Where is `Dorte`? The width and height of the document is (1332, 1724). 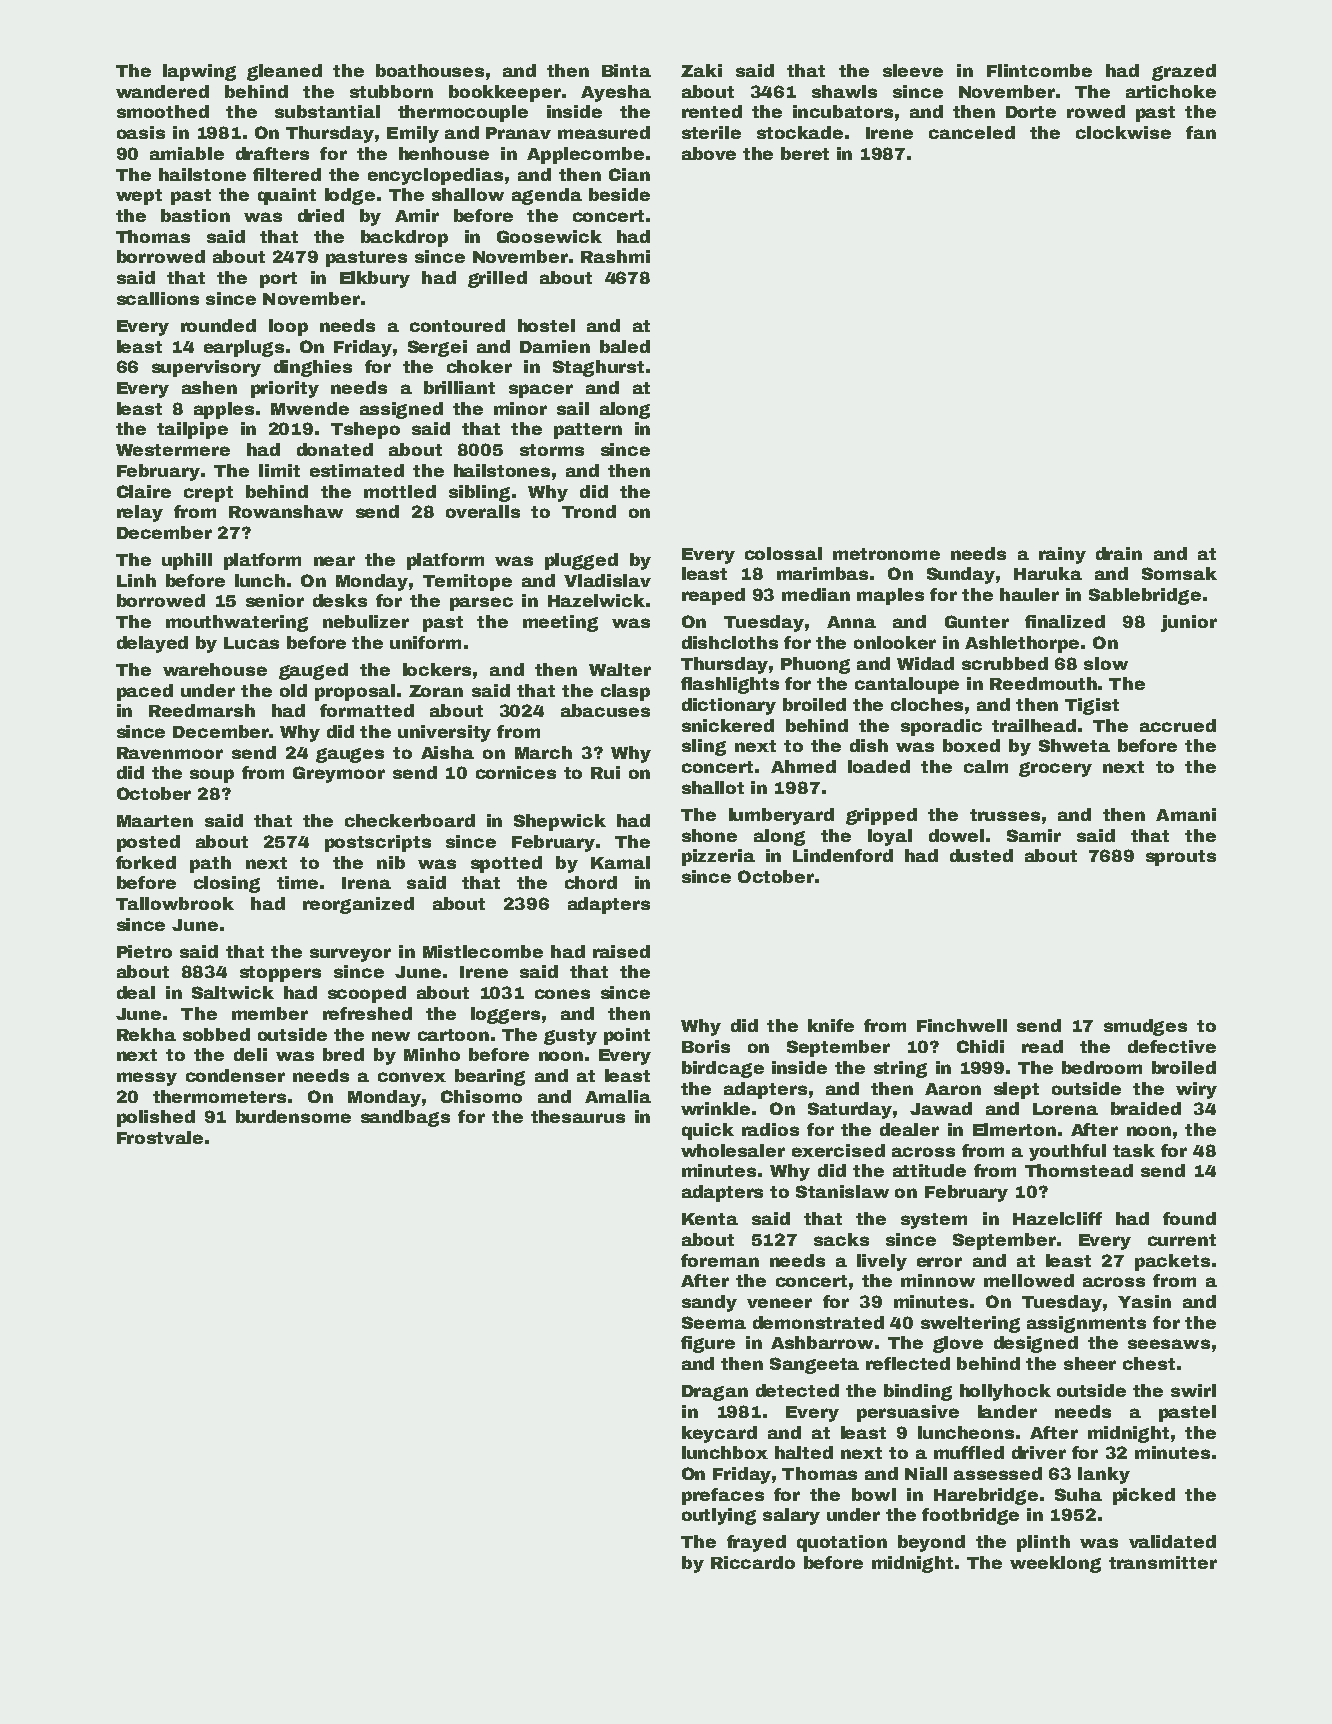 Dorte is located at coordinates (1031, 112).
